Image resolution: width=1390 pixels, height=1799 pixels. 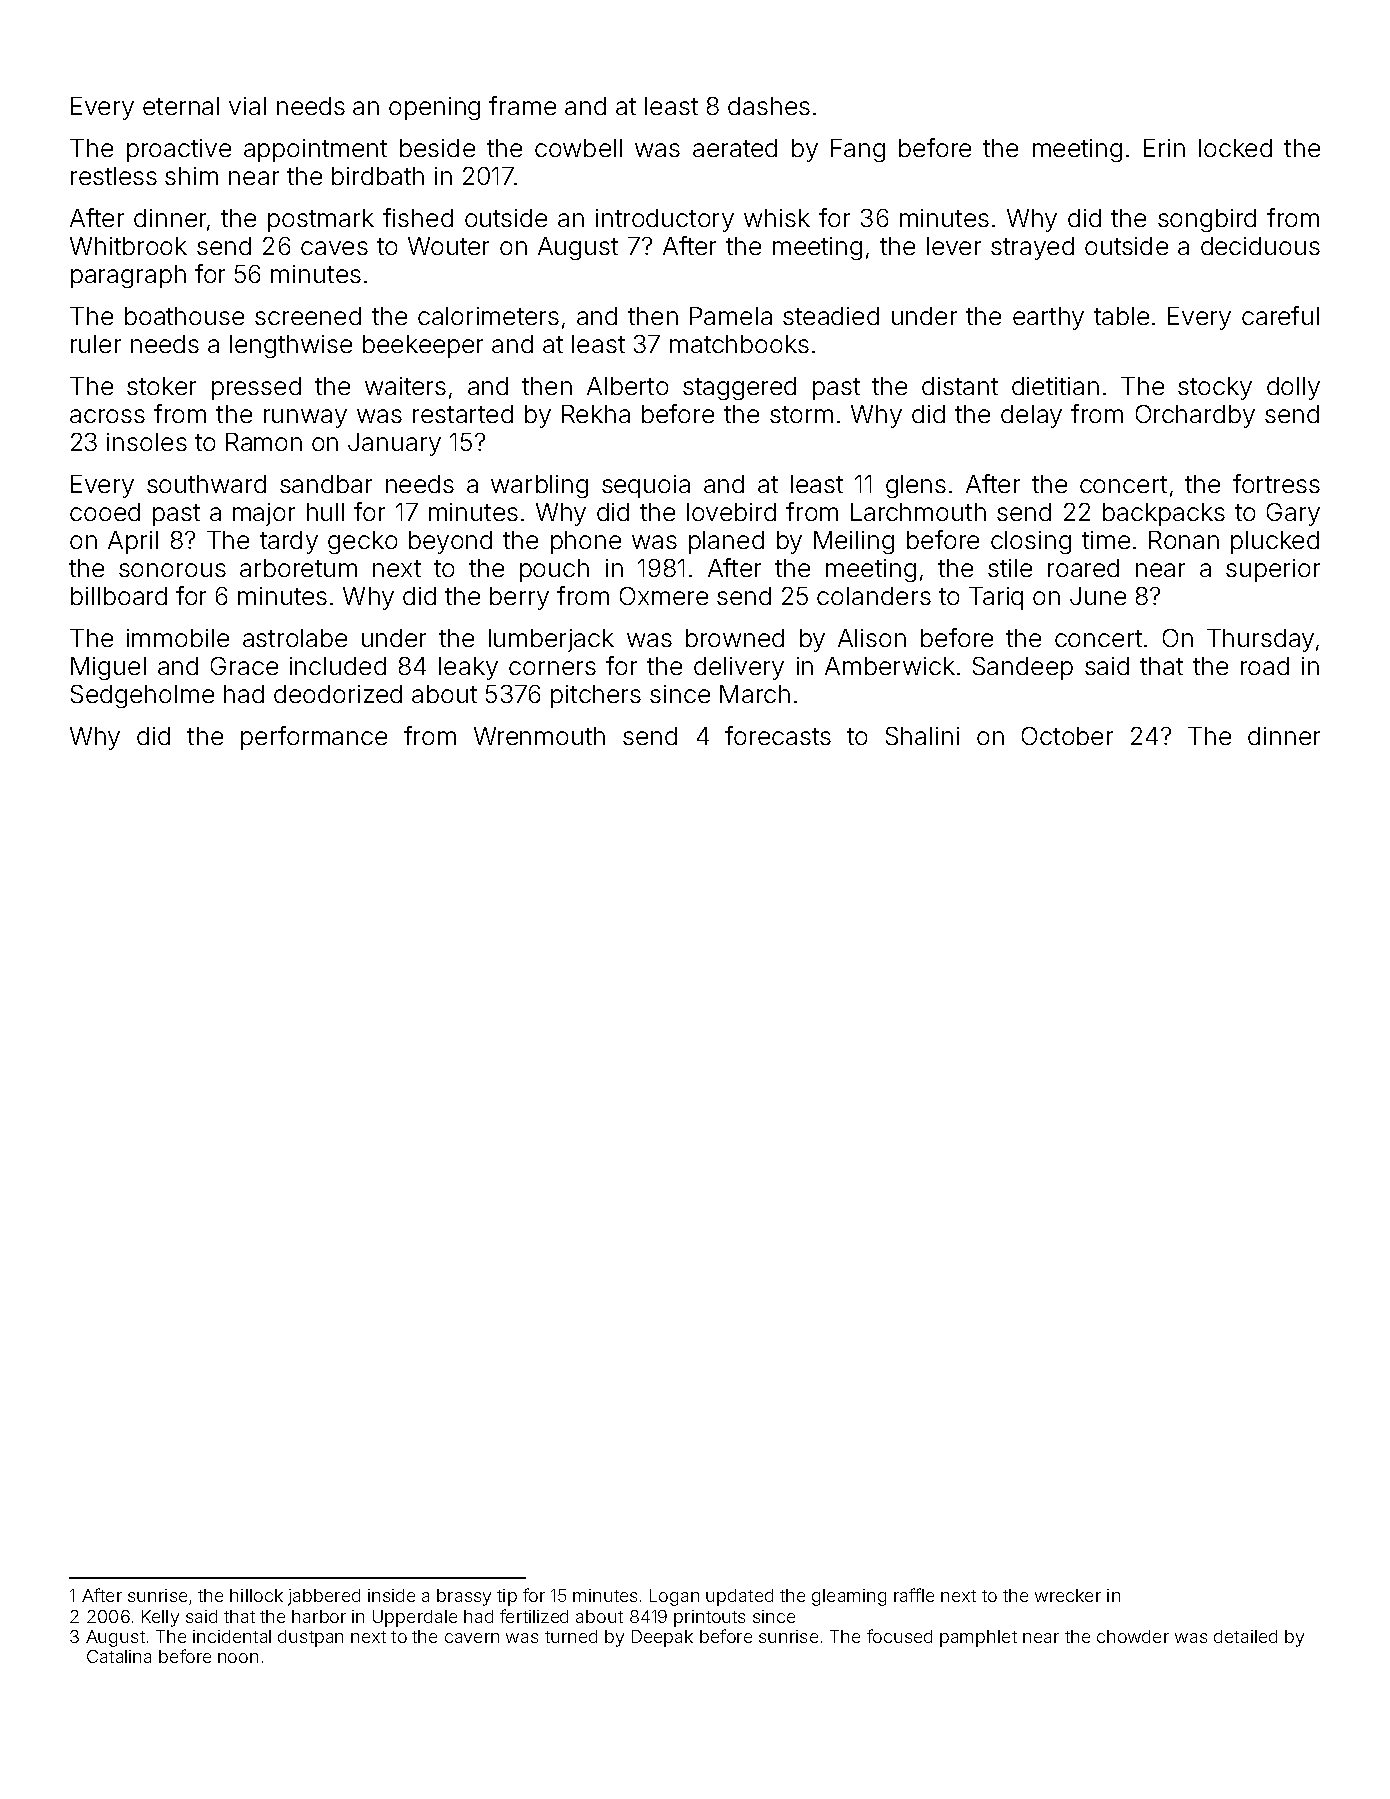 I want to click on Wrenmouth, so click(x=539, y=736).
